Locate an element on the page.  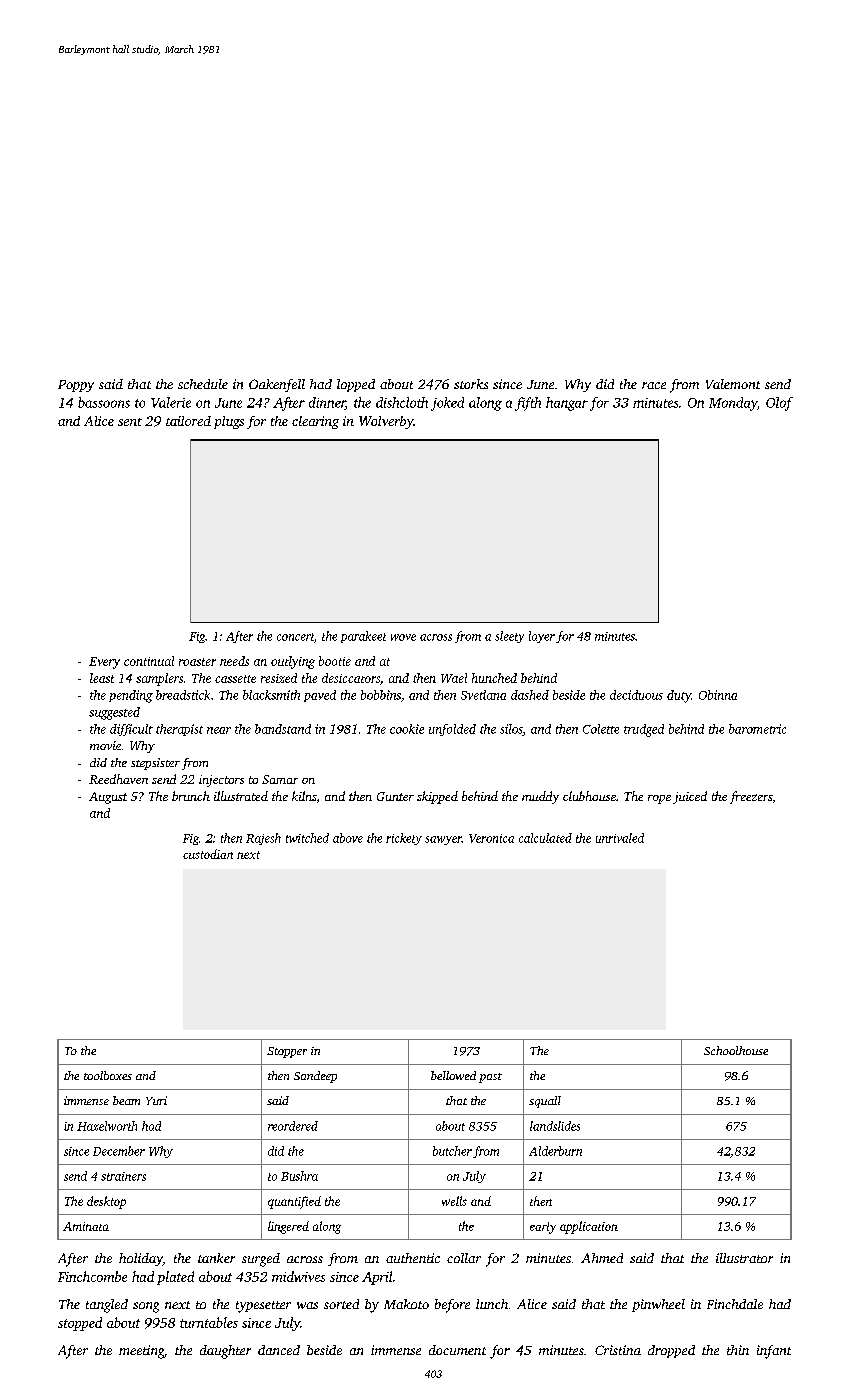
strainers is located at coordinates (123, 1176).
